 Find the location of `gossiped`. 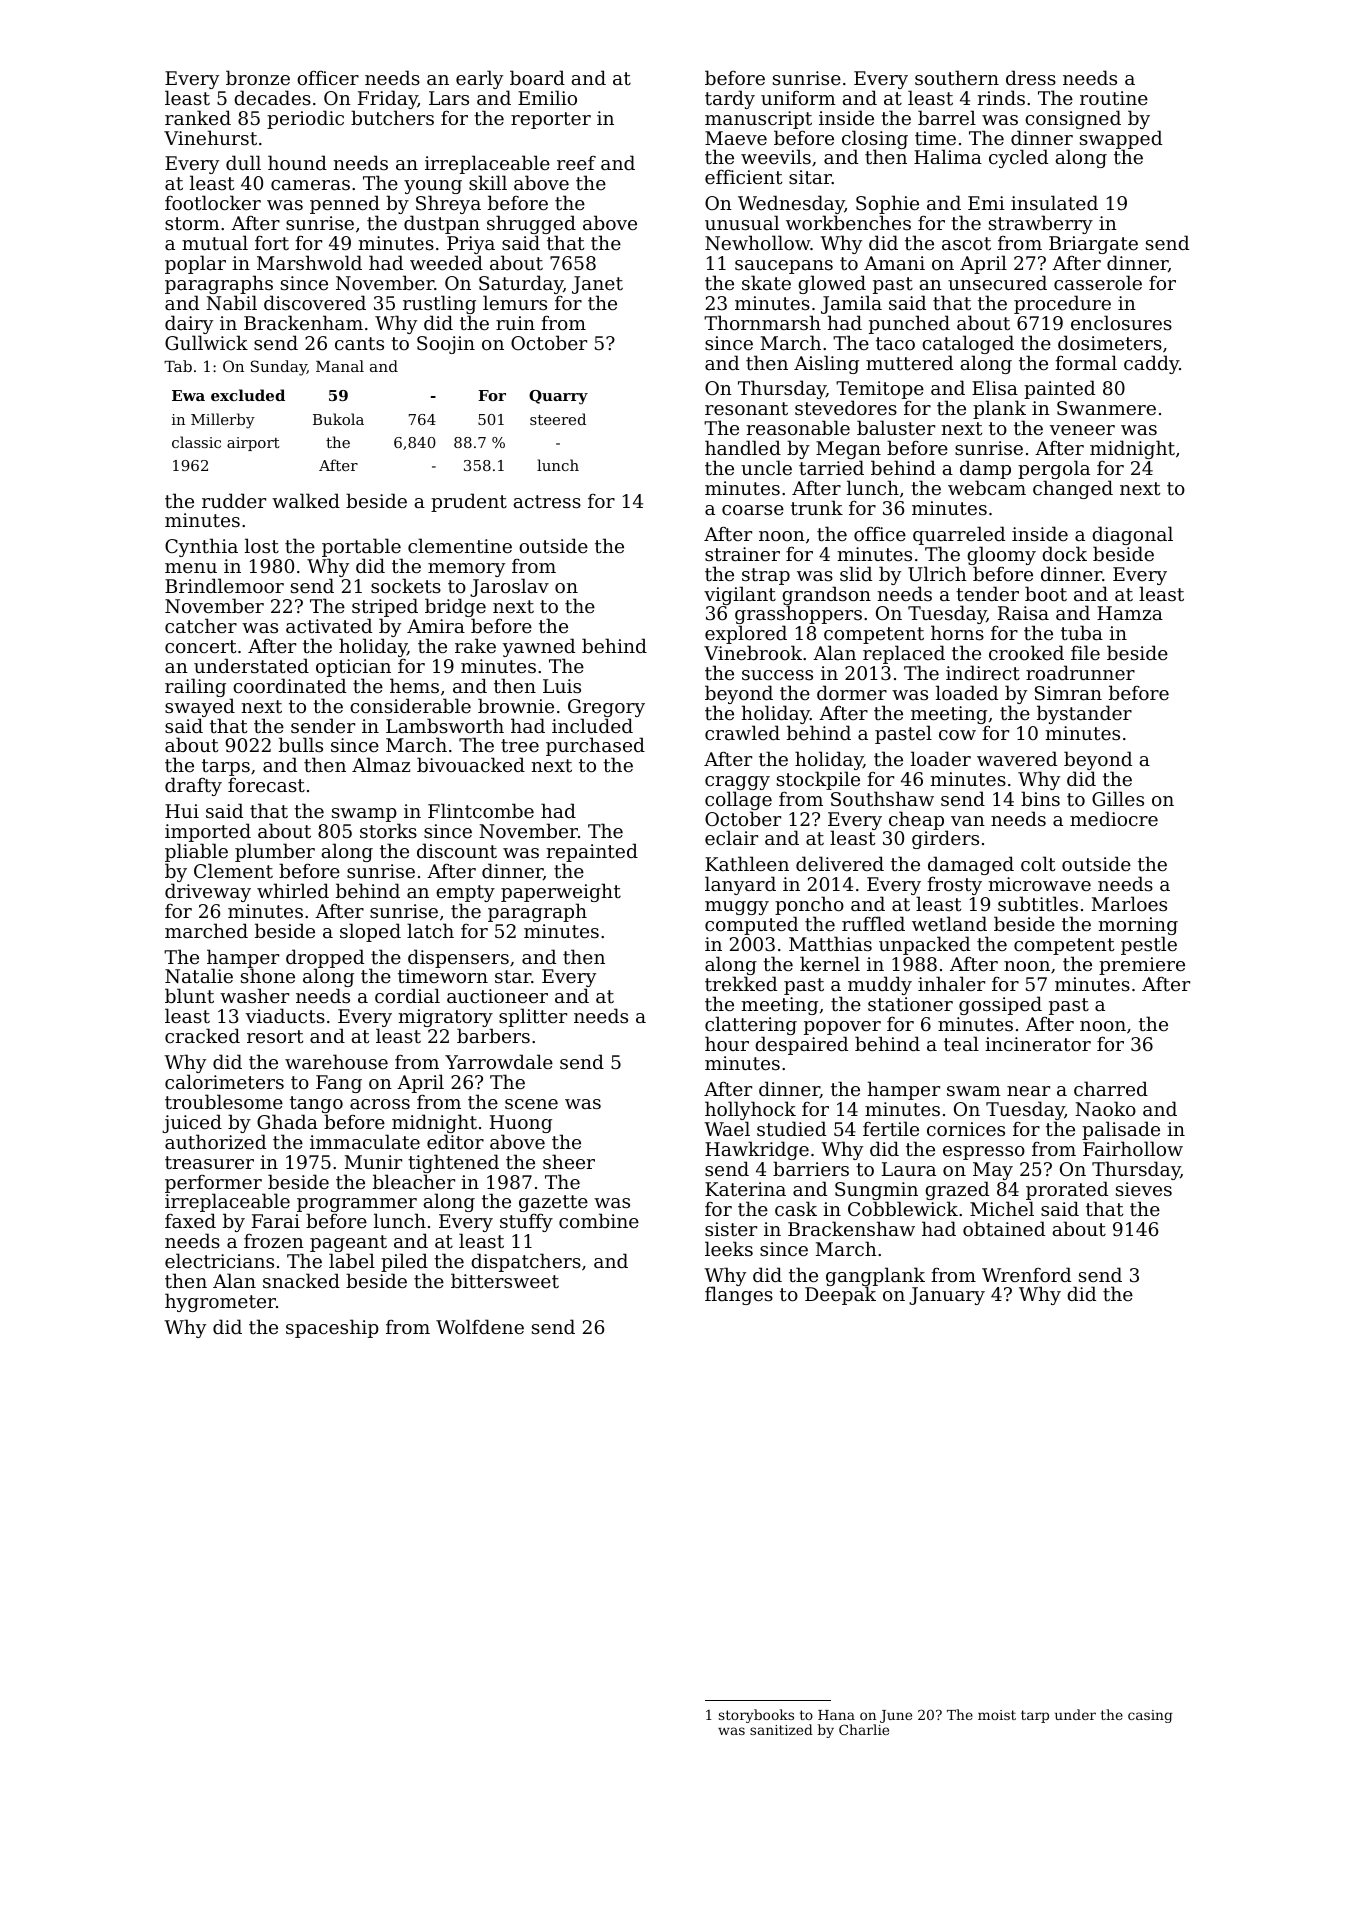

gossiped is located at coordinates (1000, 1005).
